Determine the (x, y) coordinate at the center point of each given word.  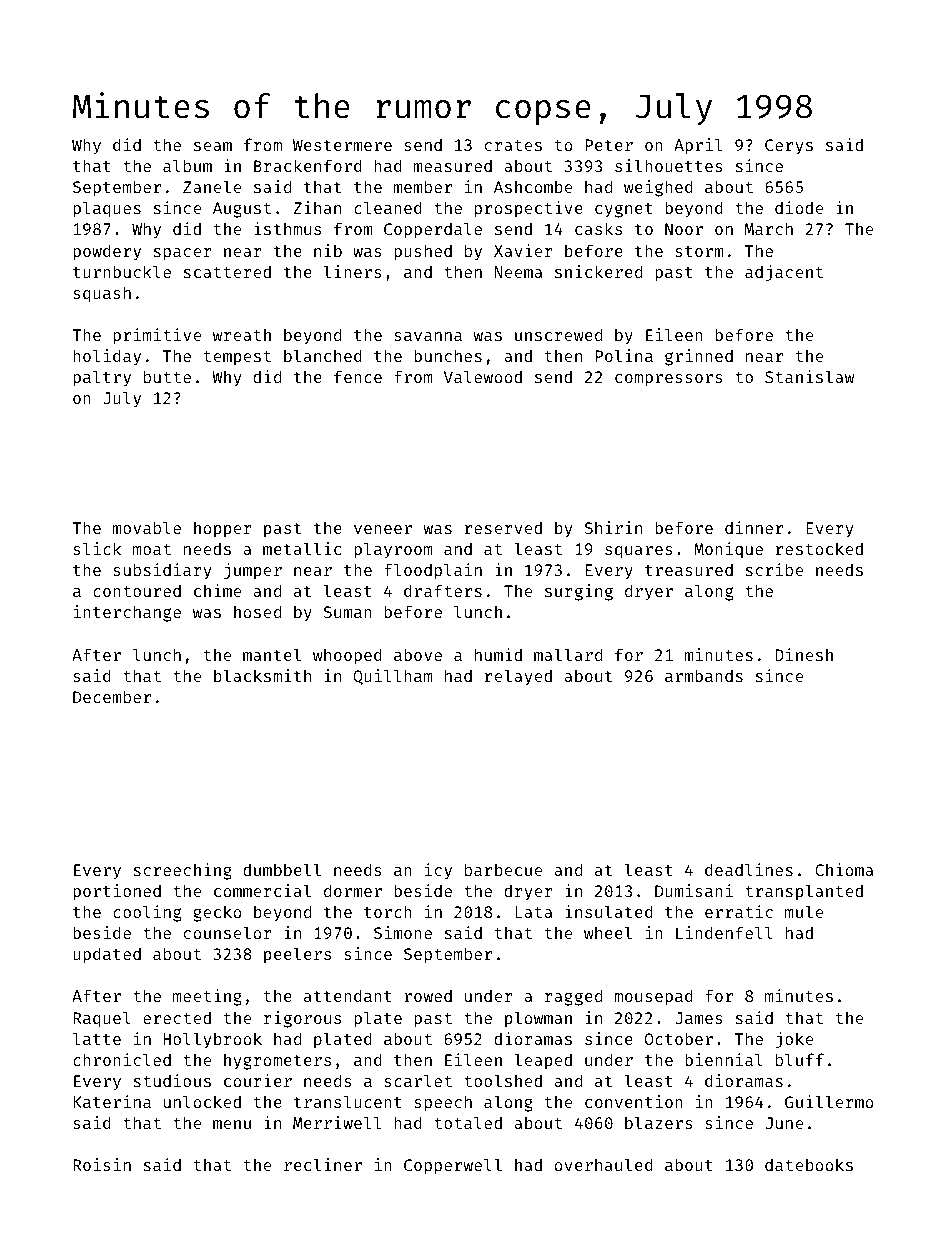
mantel (272, 654)
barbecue (503, 869)
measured (453, 165)
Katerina (112, 1101)
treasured (689, 569)
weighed (658, 188)
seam (213, 146)
